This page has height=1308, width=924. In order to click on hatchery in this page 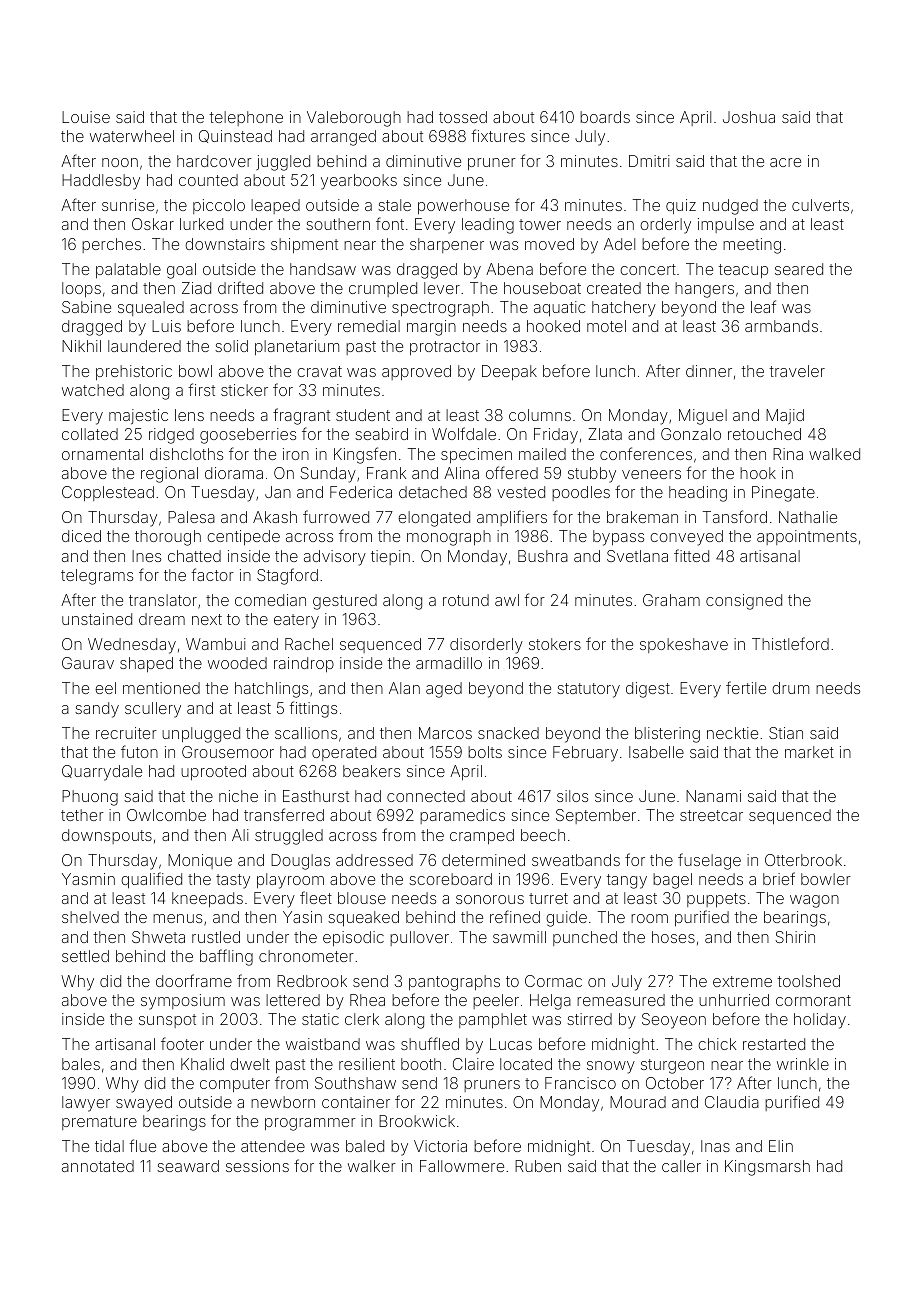, I will do `click(624, 309)`.
